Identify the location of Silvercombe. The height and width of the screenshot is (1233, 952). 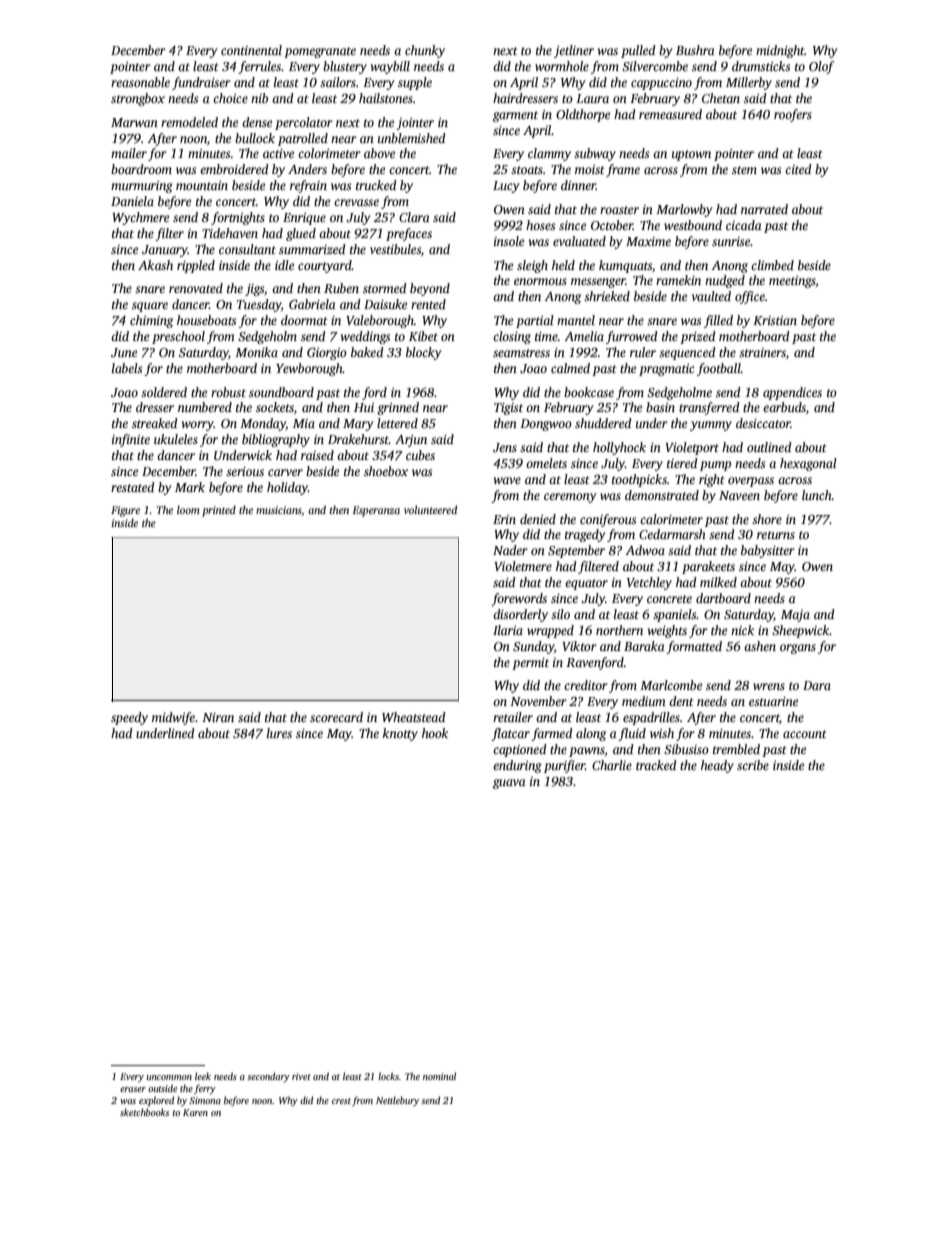
(655, 66).
